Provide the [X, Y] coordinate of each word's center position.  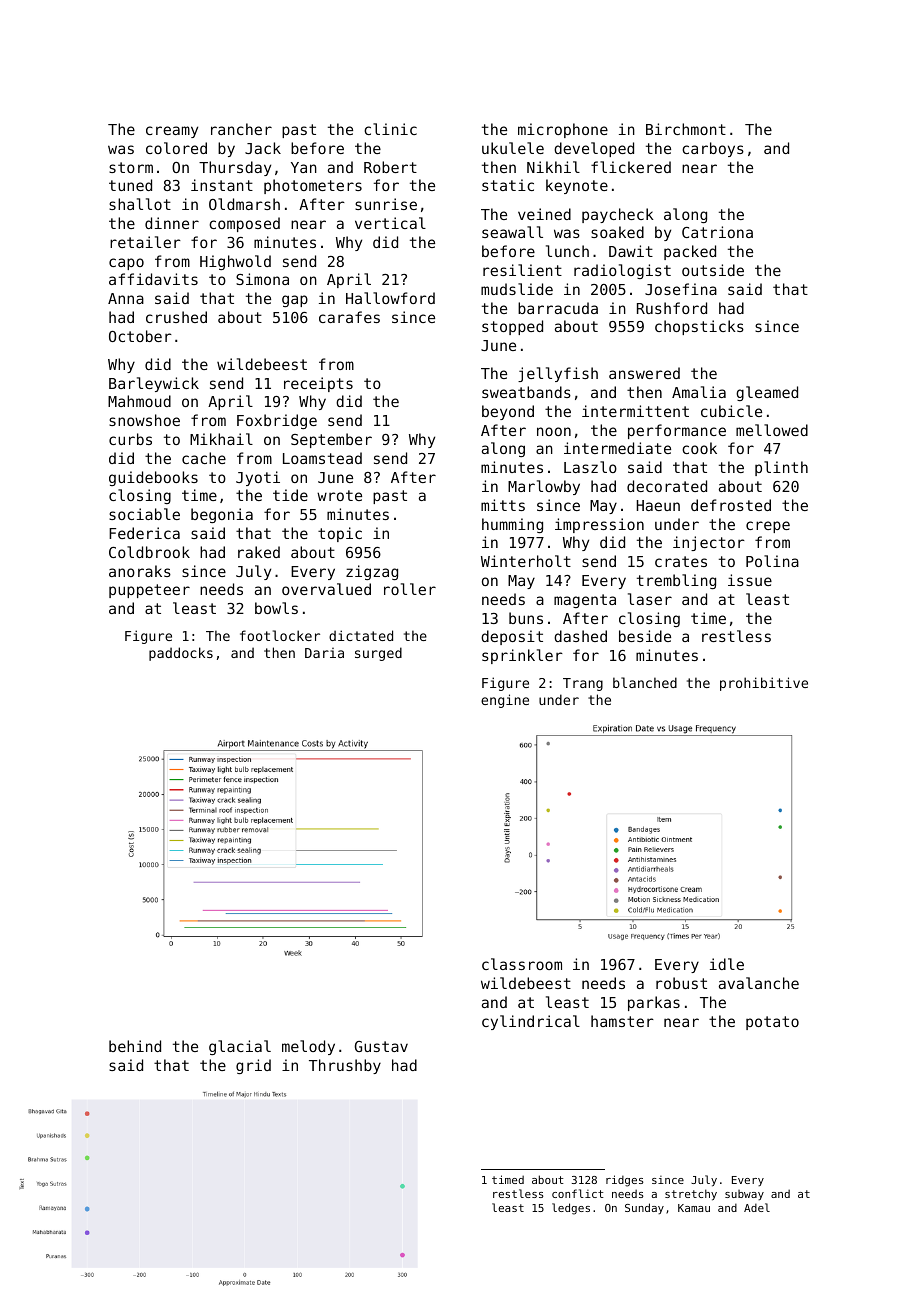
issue [750, 580]
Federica [144, 533]
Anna [126, 298]
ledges [571, 1209]
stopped [512, 327]
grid [253, 1066]
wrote [339, 495]
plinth [781, 468]
